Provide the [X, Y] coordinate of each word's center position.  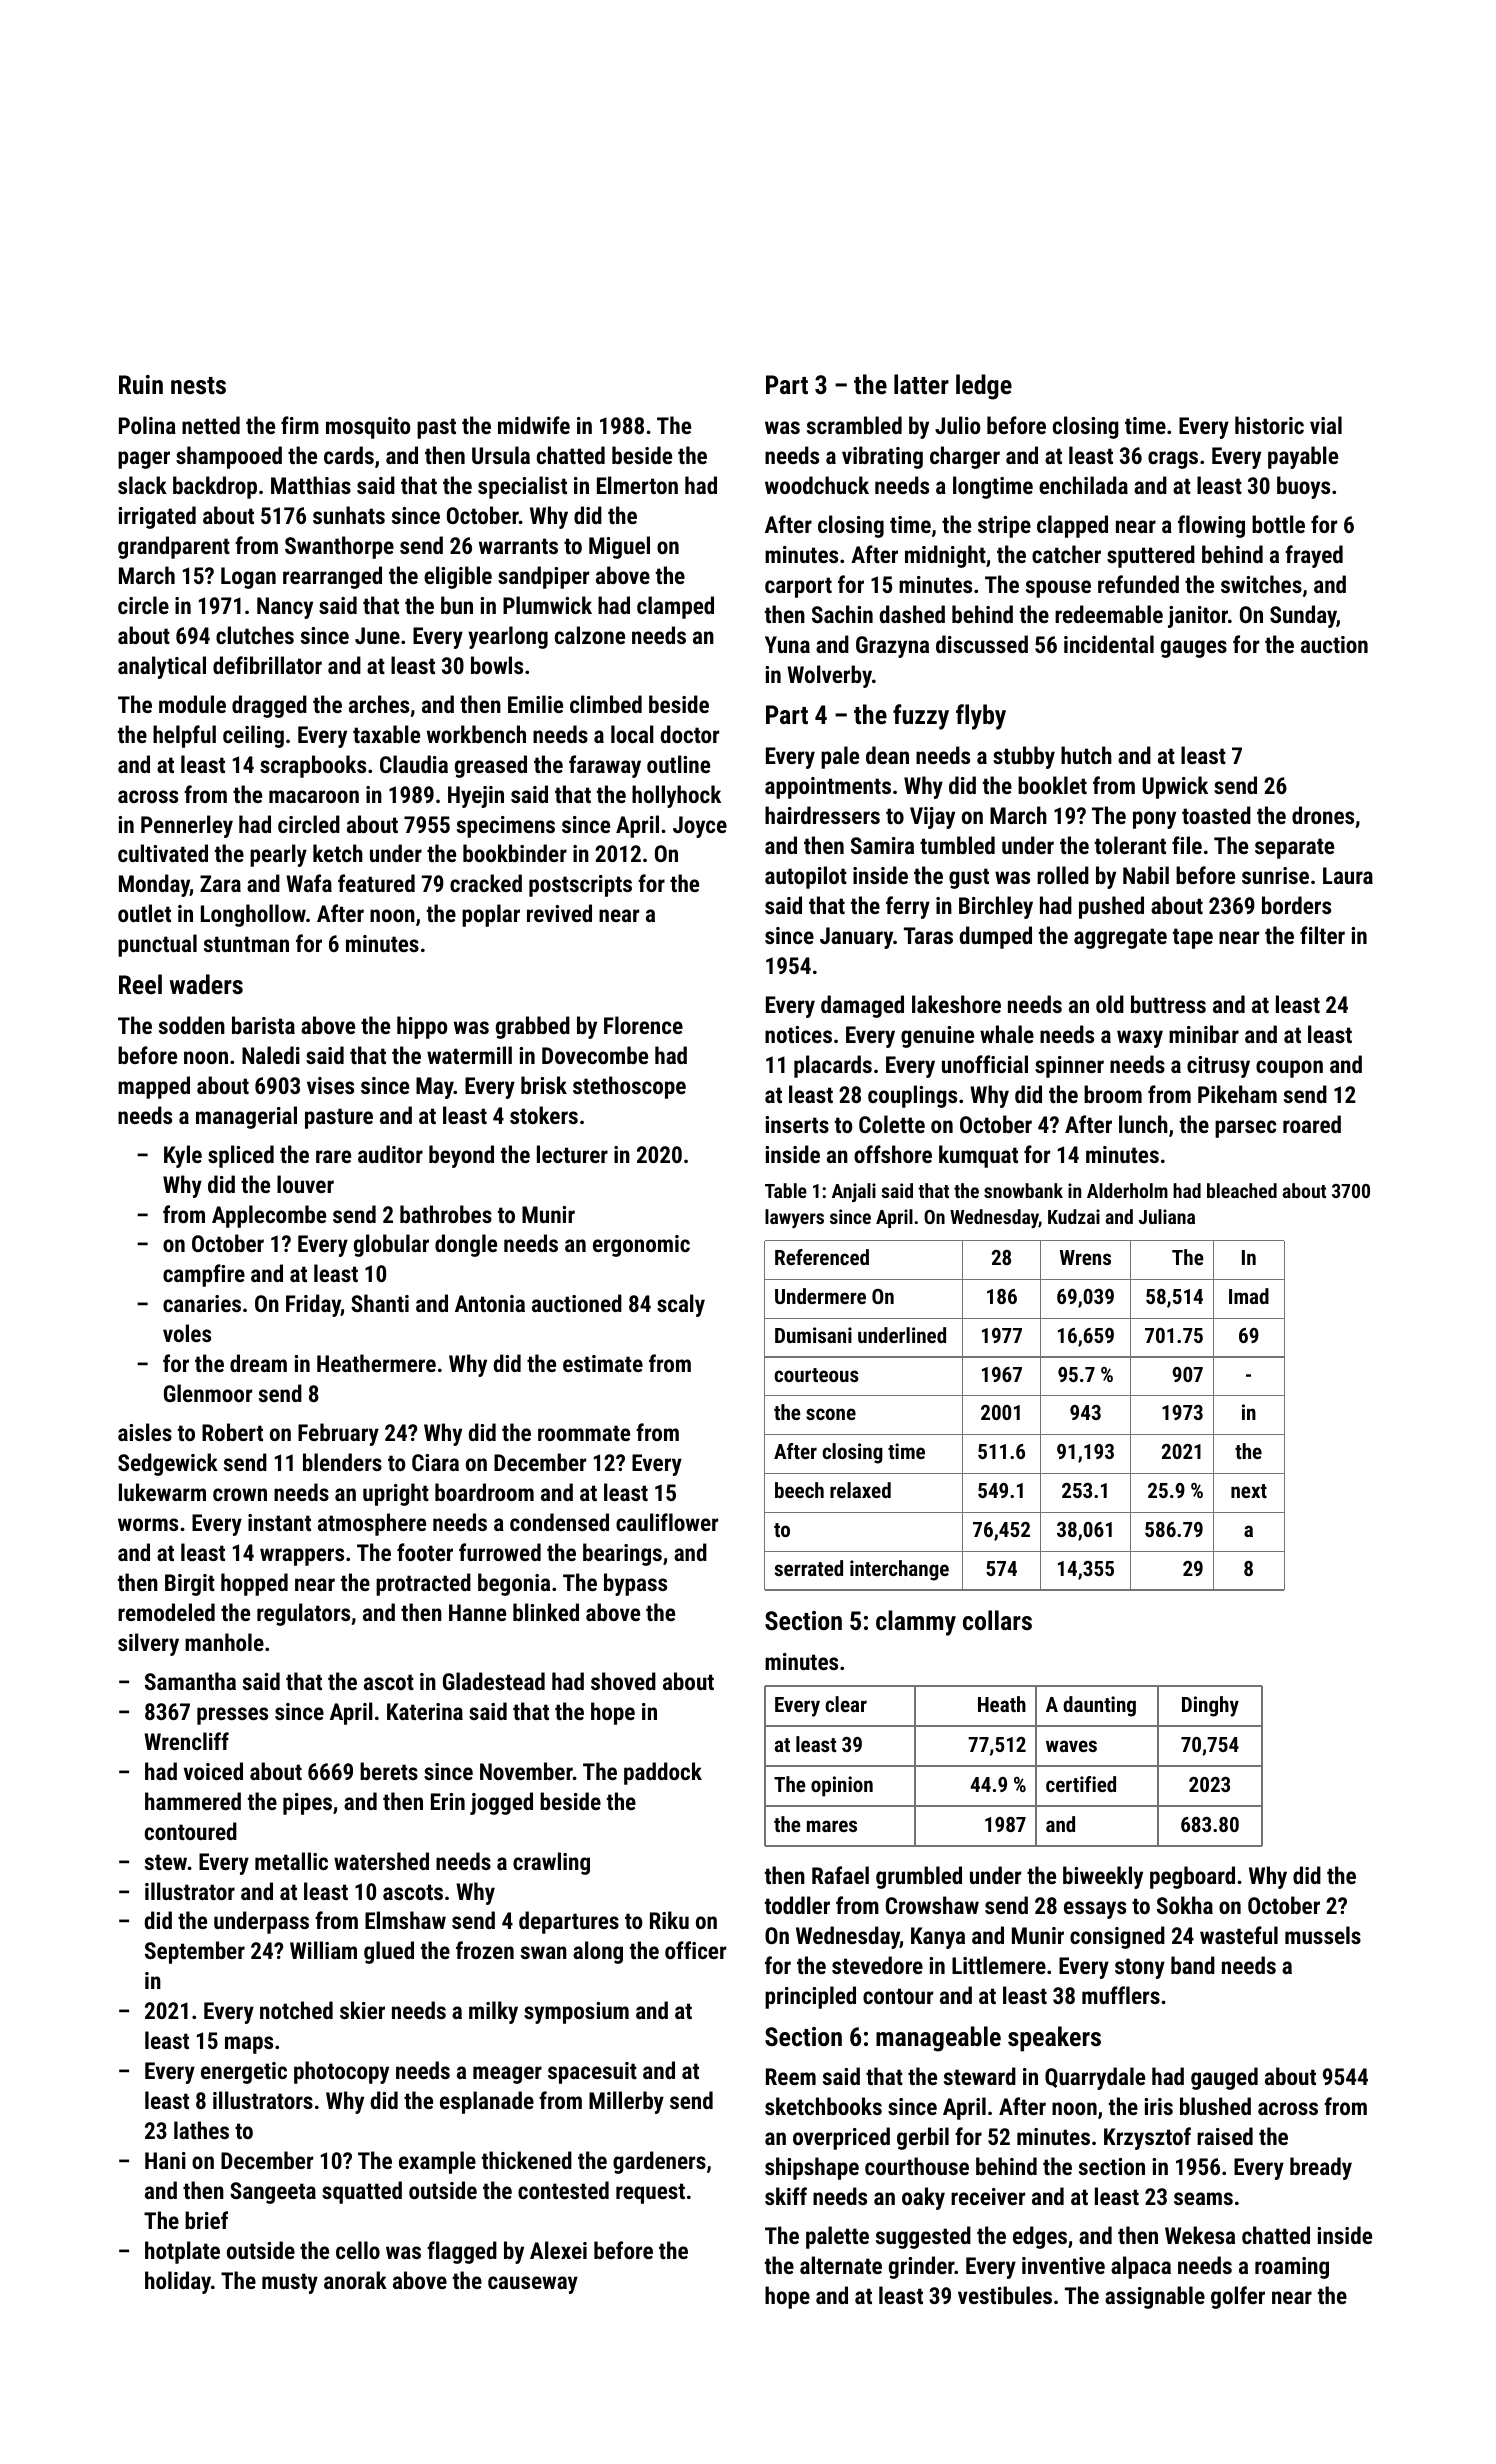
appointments [828, 788]
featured [376, 883]
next [1249, 1491]
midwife [534, 425]
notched [296, 2010]
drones [1323, 815]
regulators [303, 1614]
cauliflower [667, 1522]
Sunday [1303, 616]
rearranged [332, 577]
